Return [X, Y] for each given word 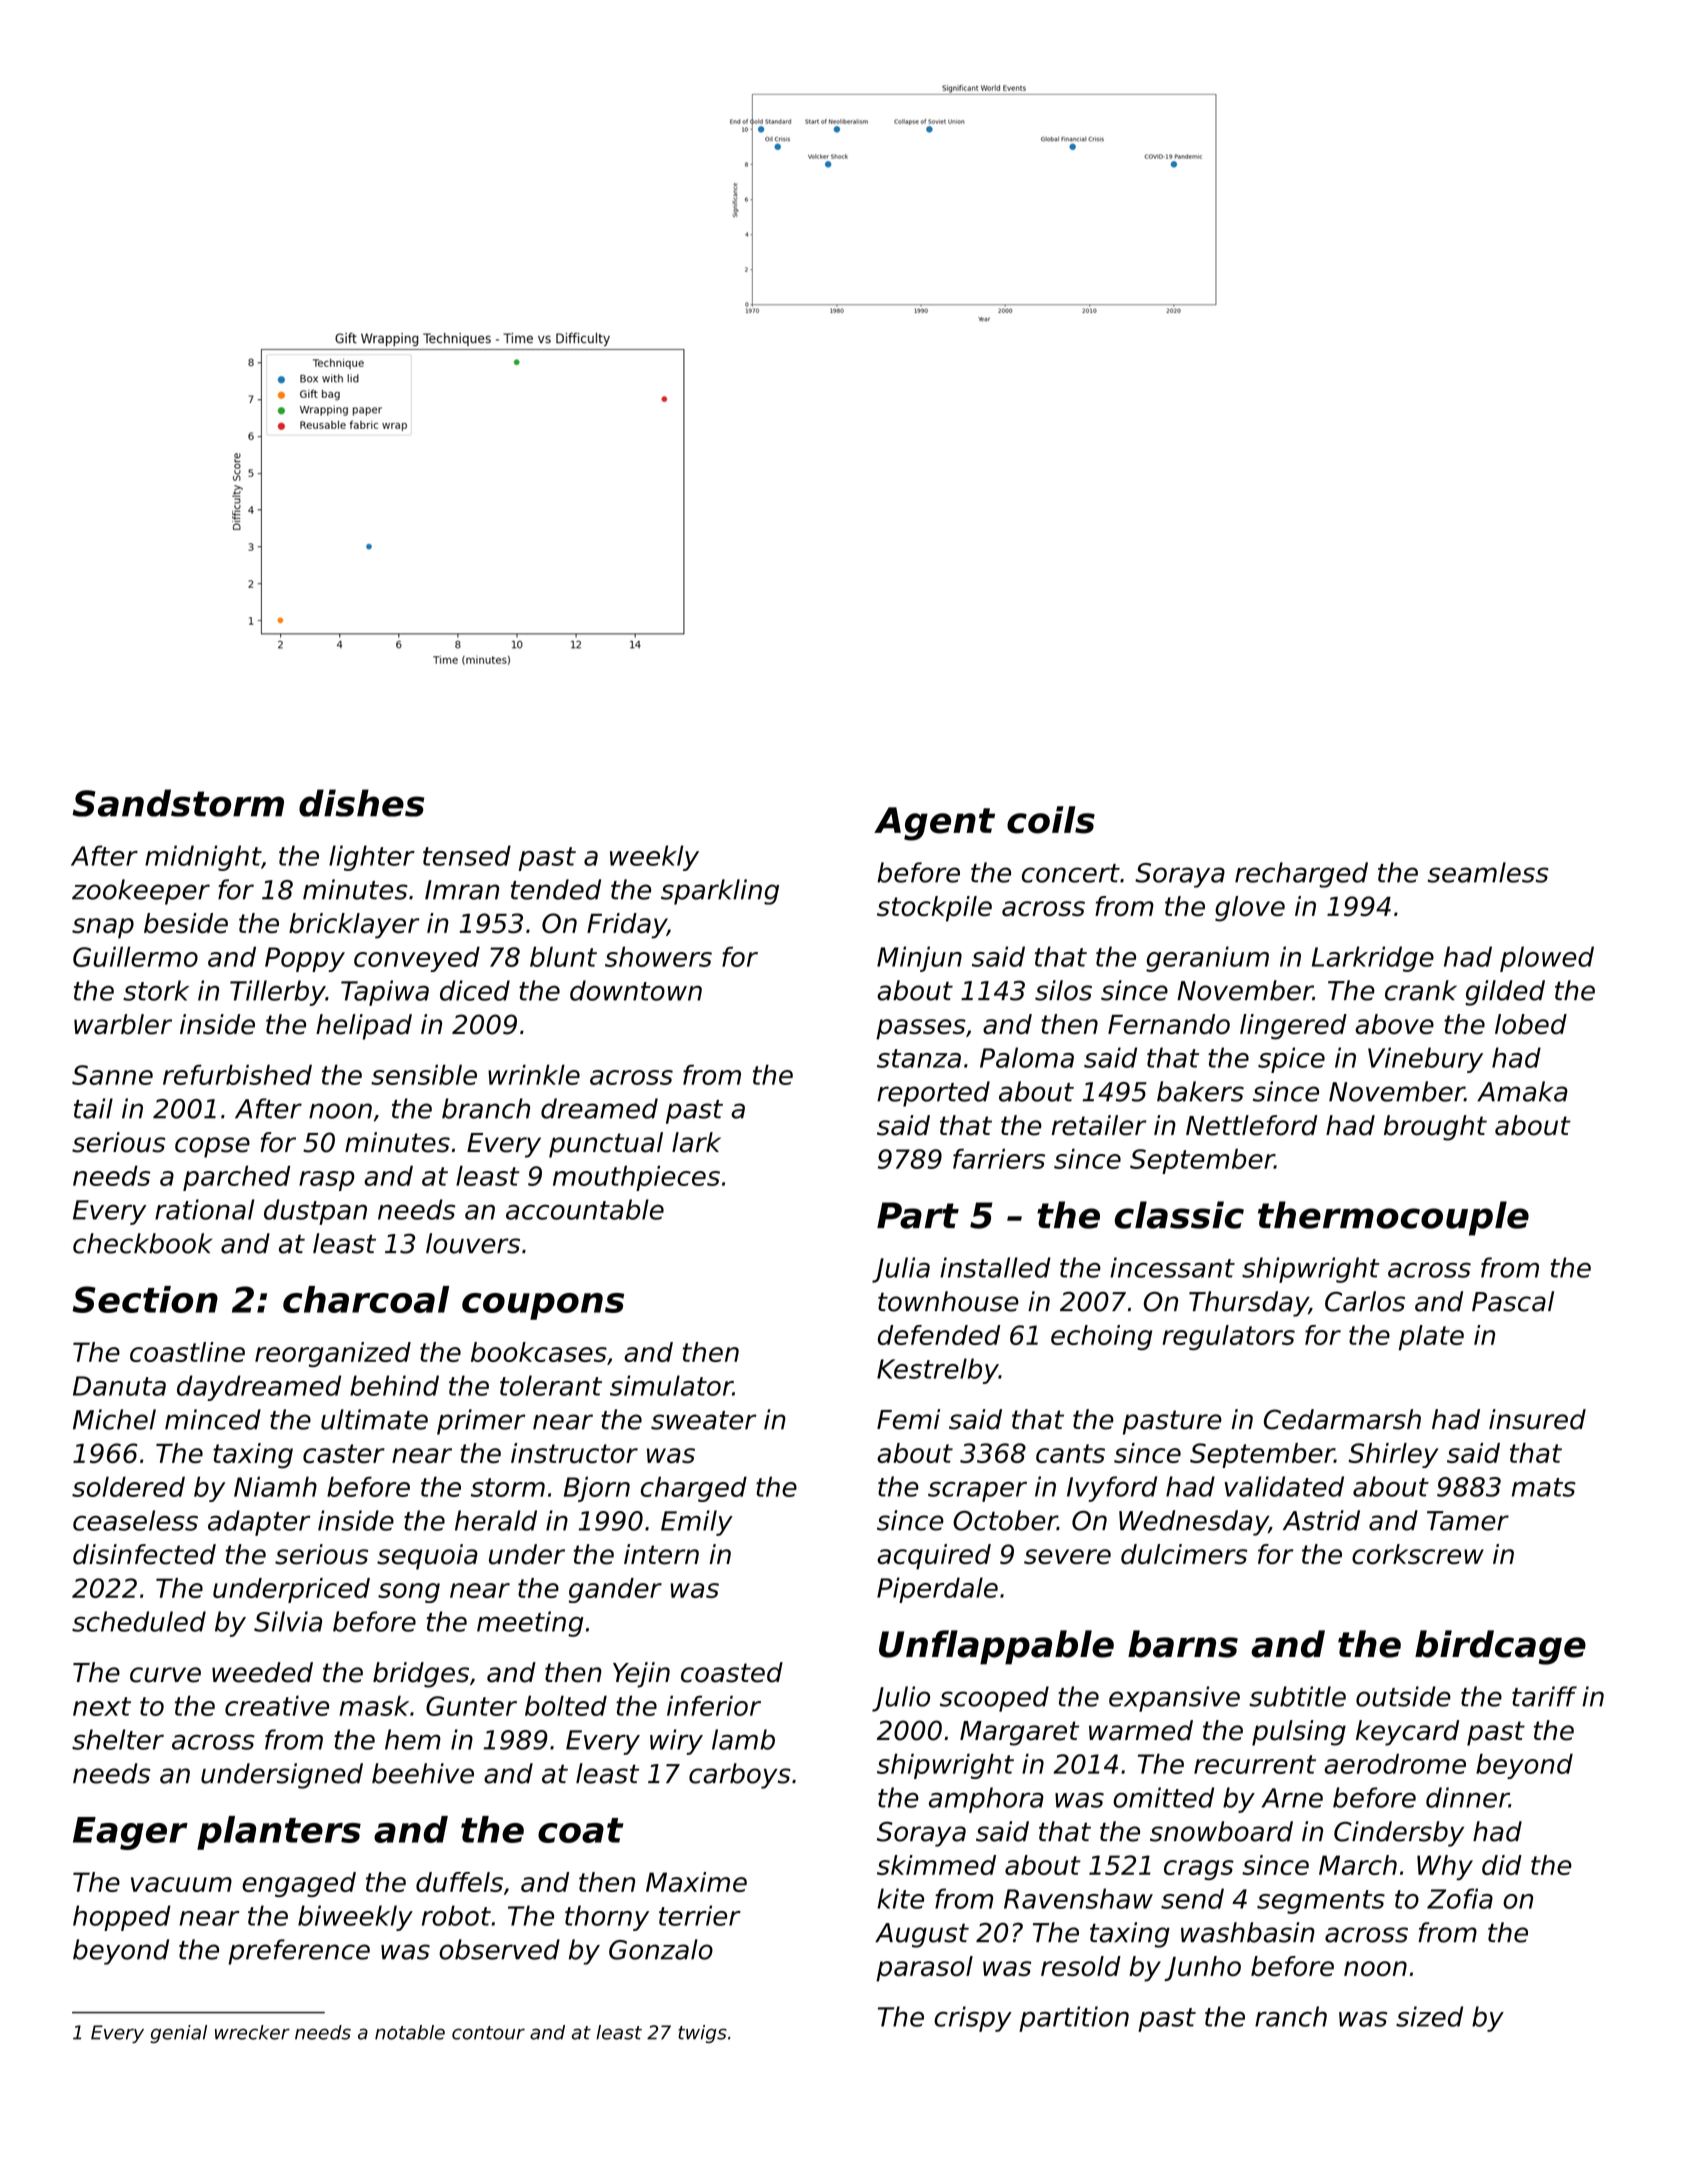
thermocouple [1393, 1218]
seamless [1488, 872]
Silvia [288, 1621]
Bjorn [597, 1489]
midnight [203, 858]
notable [410, 2032]
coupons [543, 1306]
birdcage [1500, 1647]
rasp [327, 1181]
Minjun [919, 959]
